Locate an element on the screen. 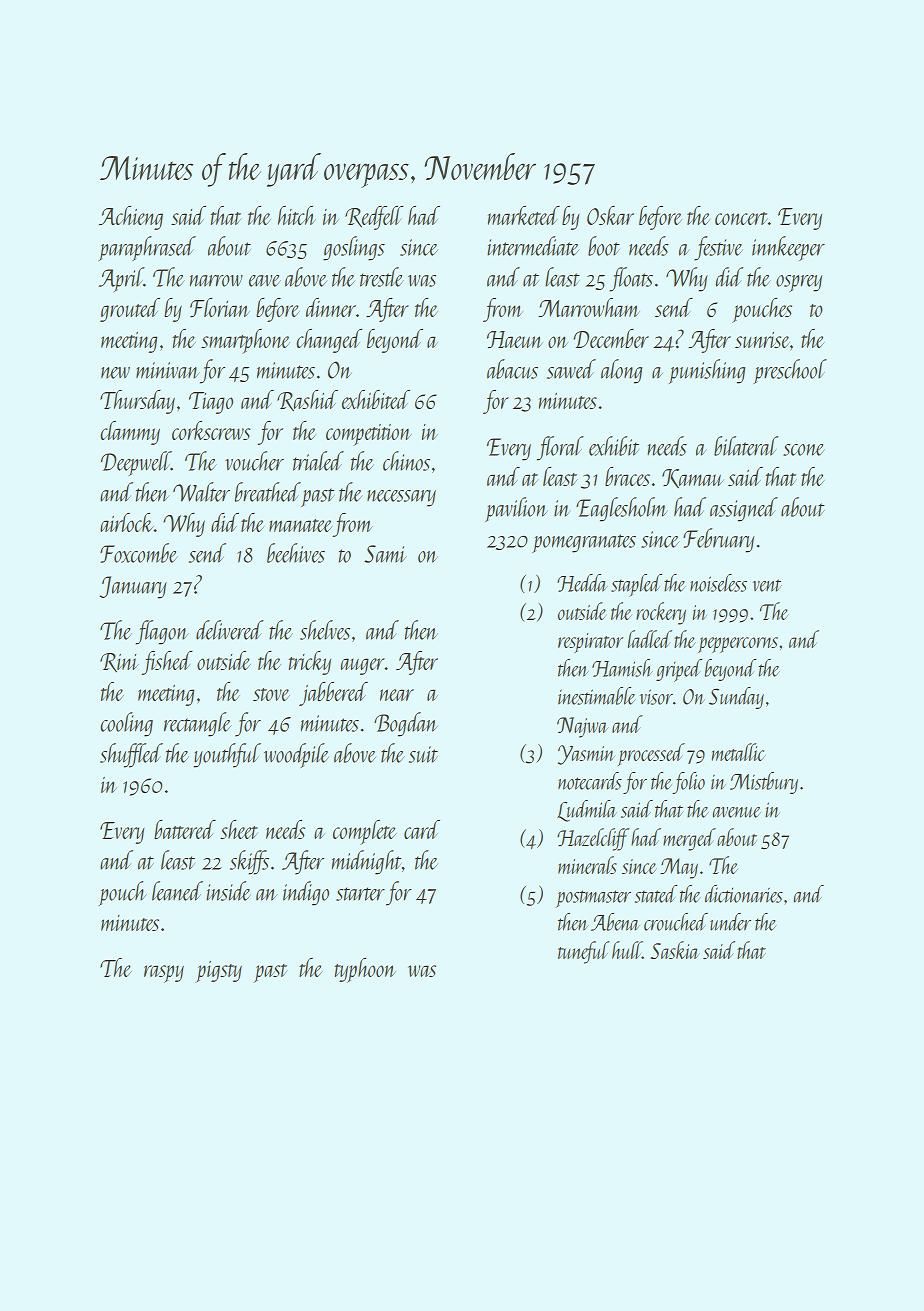 This screenshot has height=1311, width=924. Haeun is located at coordinates (515, 339).
